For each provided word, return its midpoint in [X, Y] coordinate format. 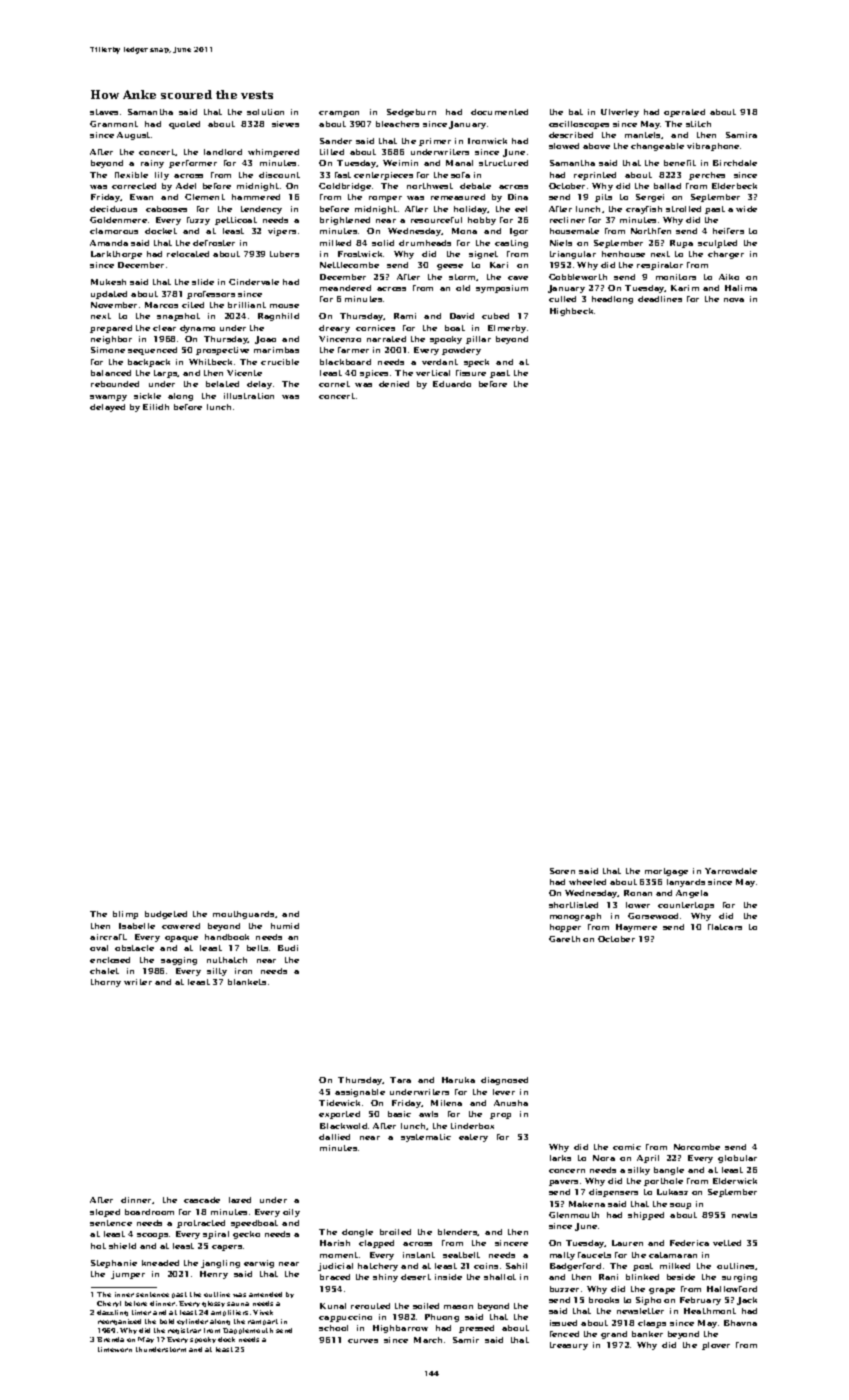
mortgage [666, 872]
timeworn [115, 1349]
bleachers [397, 124]
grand [614, 1335]
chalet [104, 971]
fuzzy [198, 221]
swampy [108, 398]
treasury [569, 1346]
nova [734, 300]
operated [684, 113]
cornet [334, 384]
